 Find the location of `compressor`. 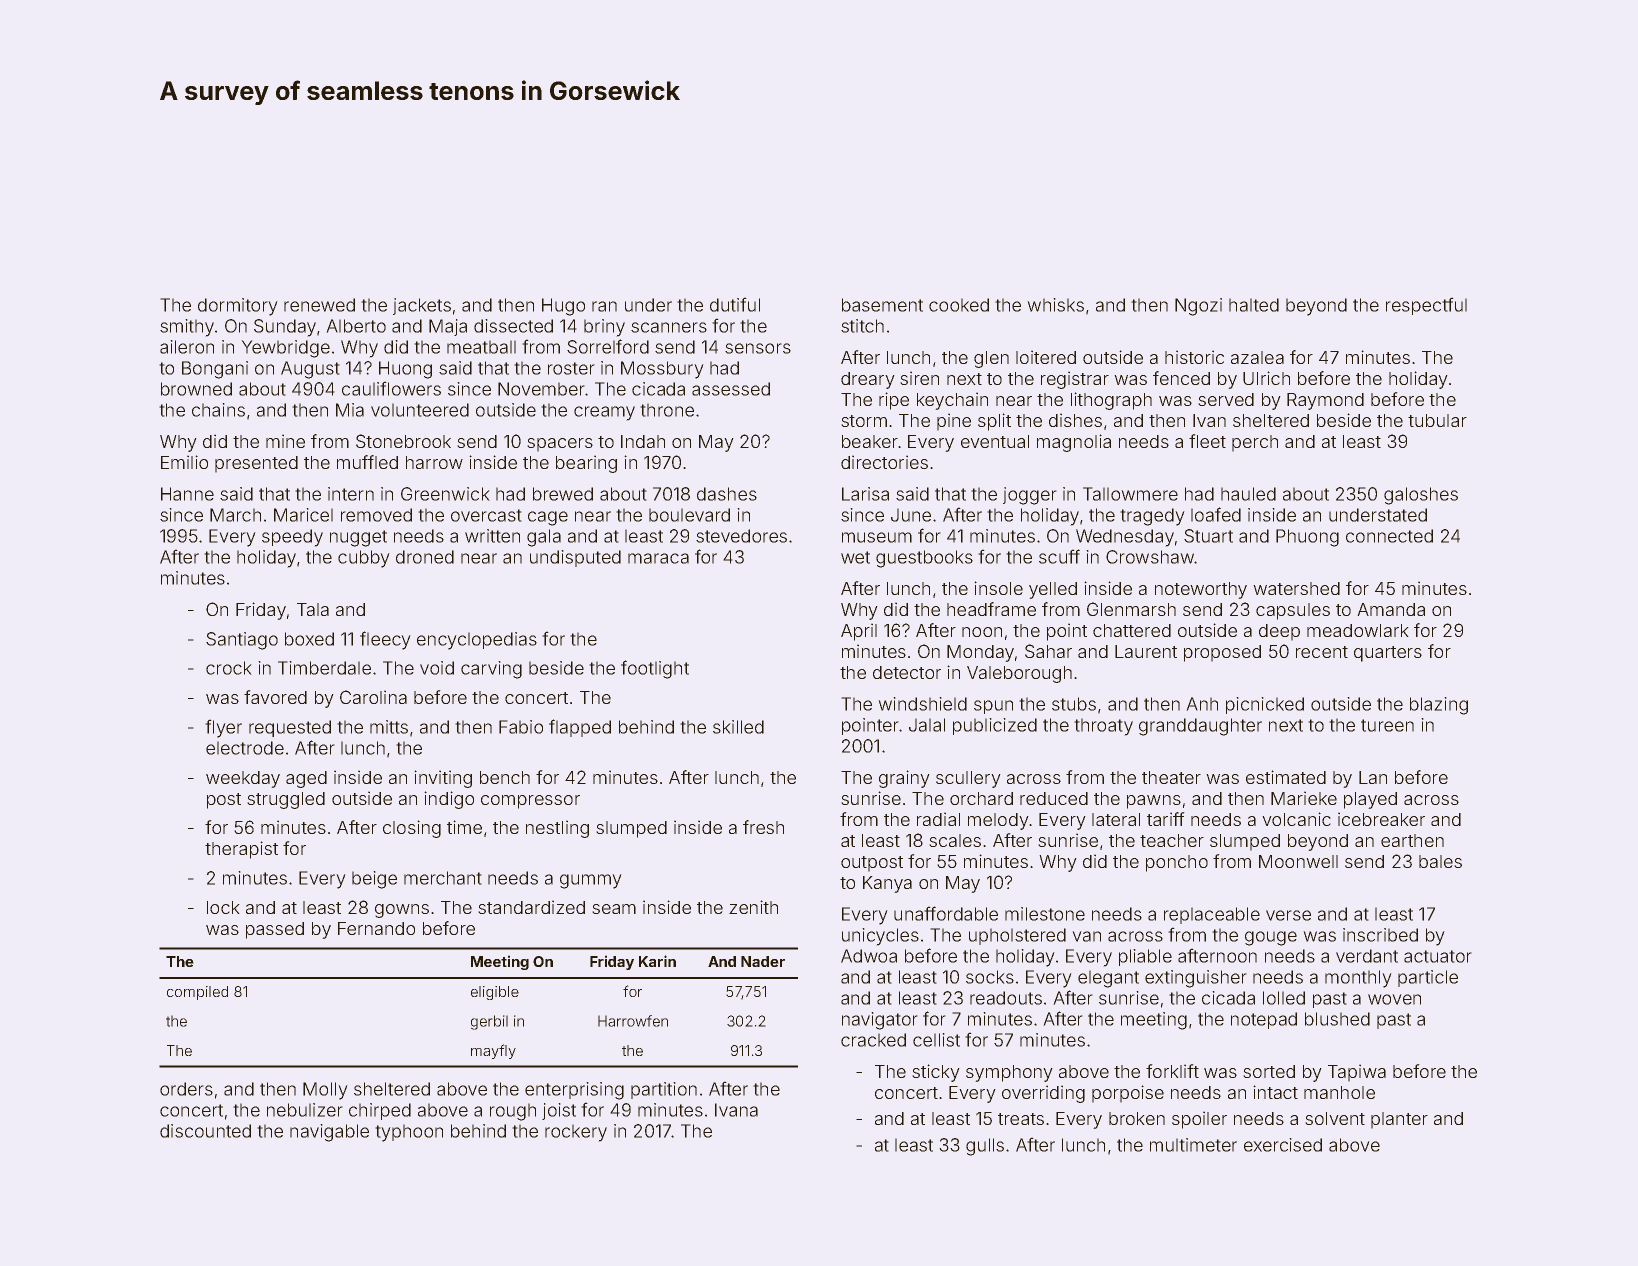

compressor is located at coordinates (530, 802).
